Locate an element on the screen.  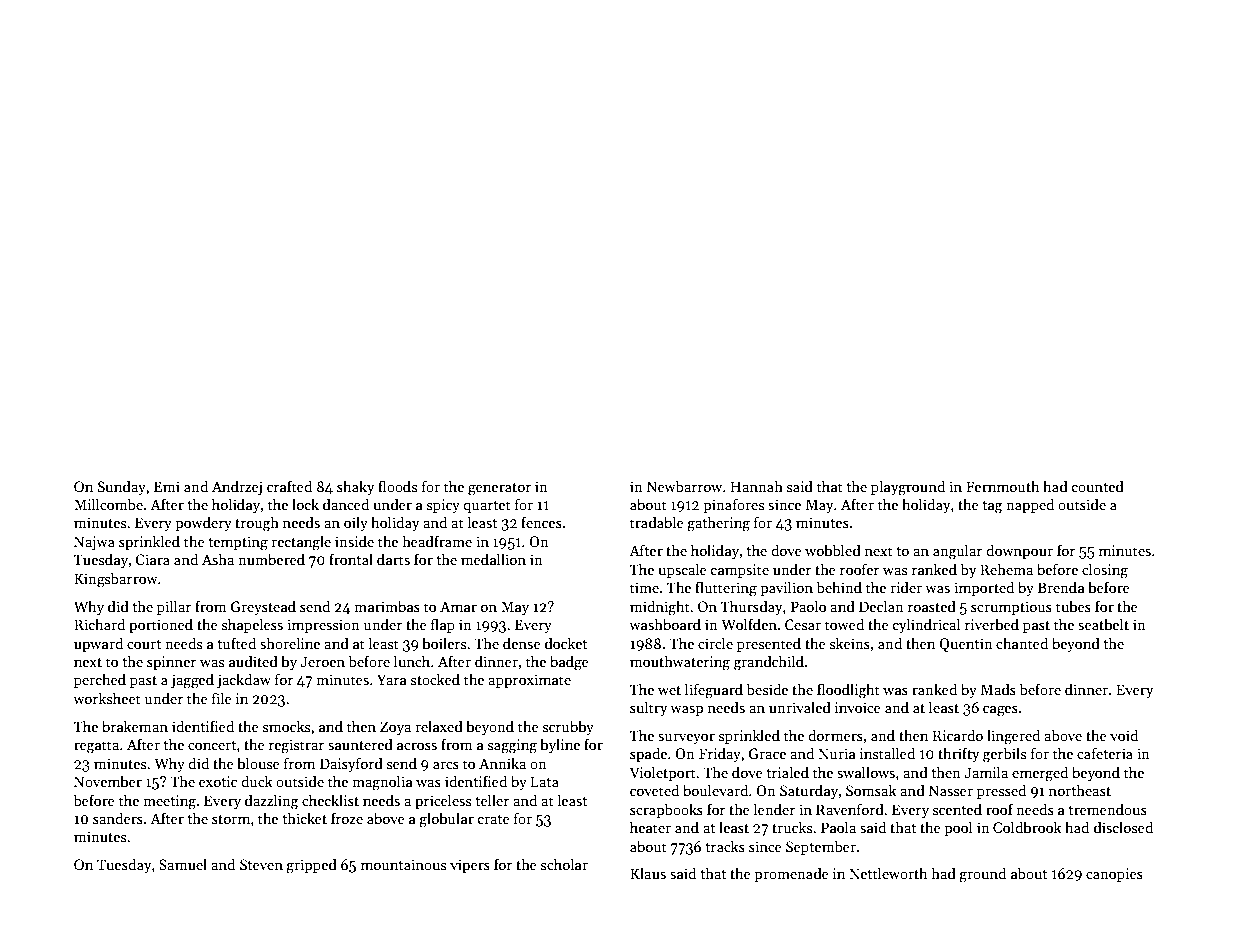
downpour is located at coordinates (1019, 551).
